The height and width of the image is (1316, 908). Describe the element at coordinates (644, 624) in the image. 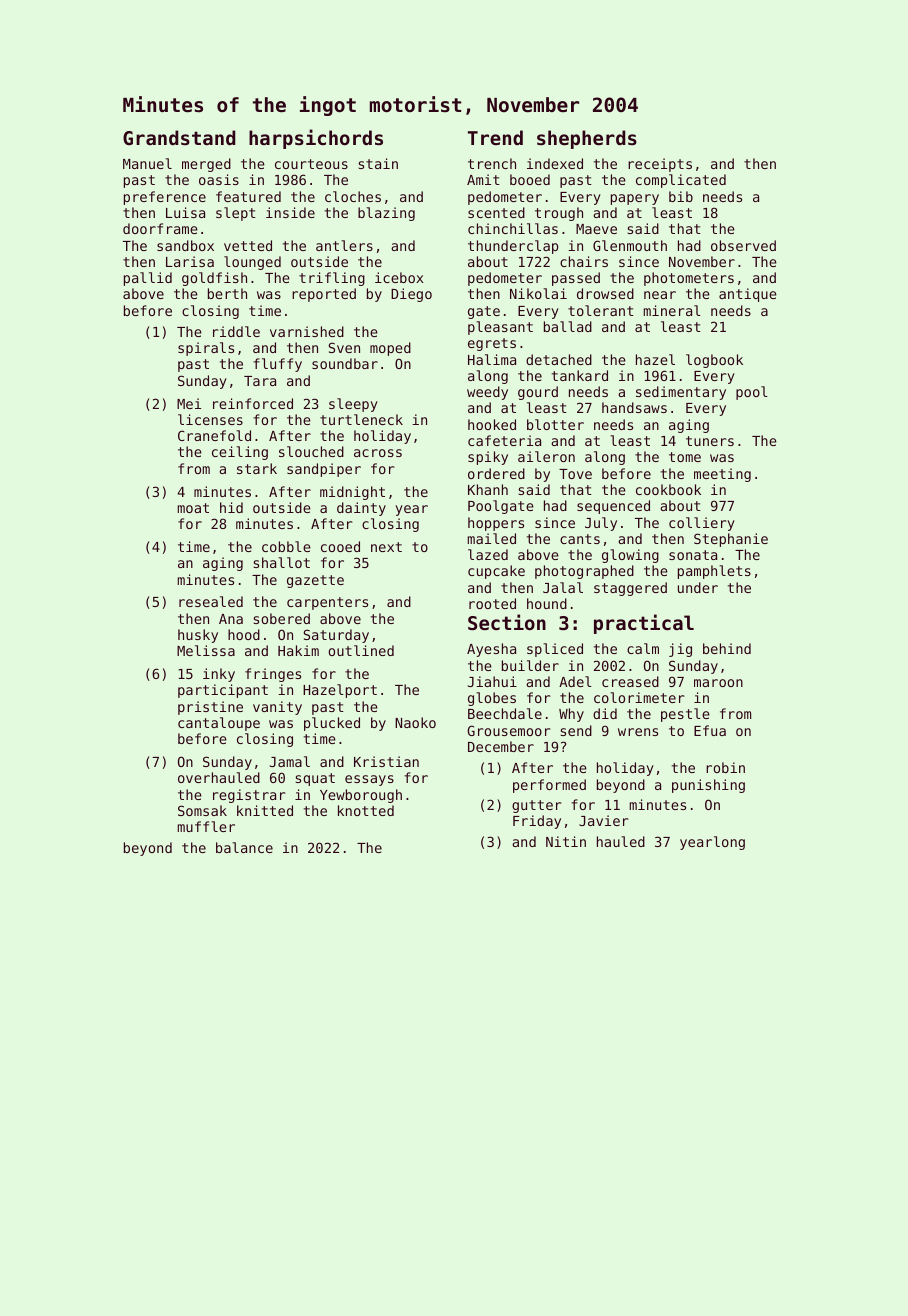

I see `practical` at that location.
